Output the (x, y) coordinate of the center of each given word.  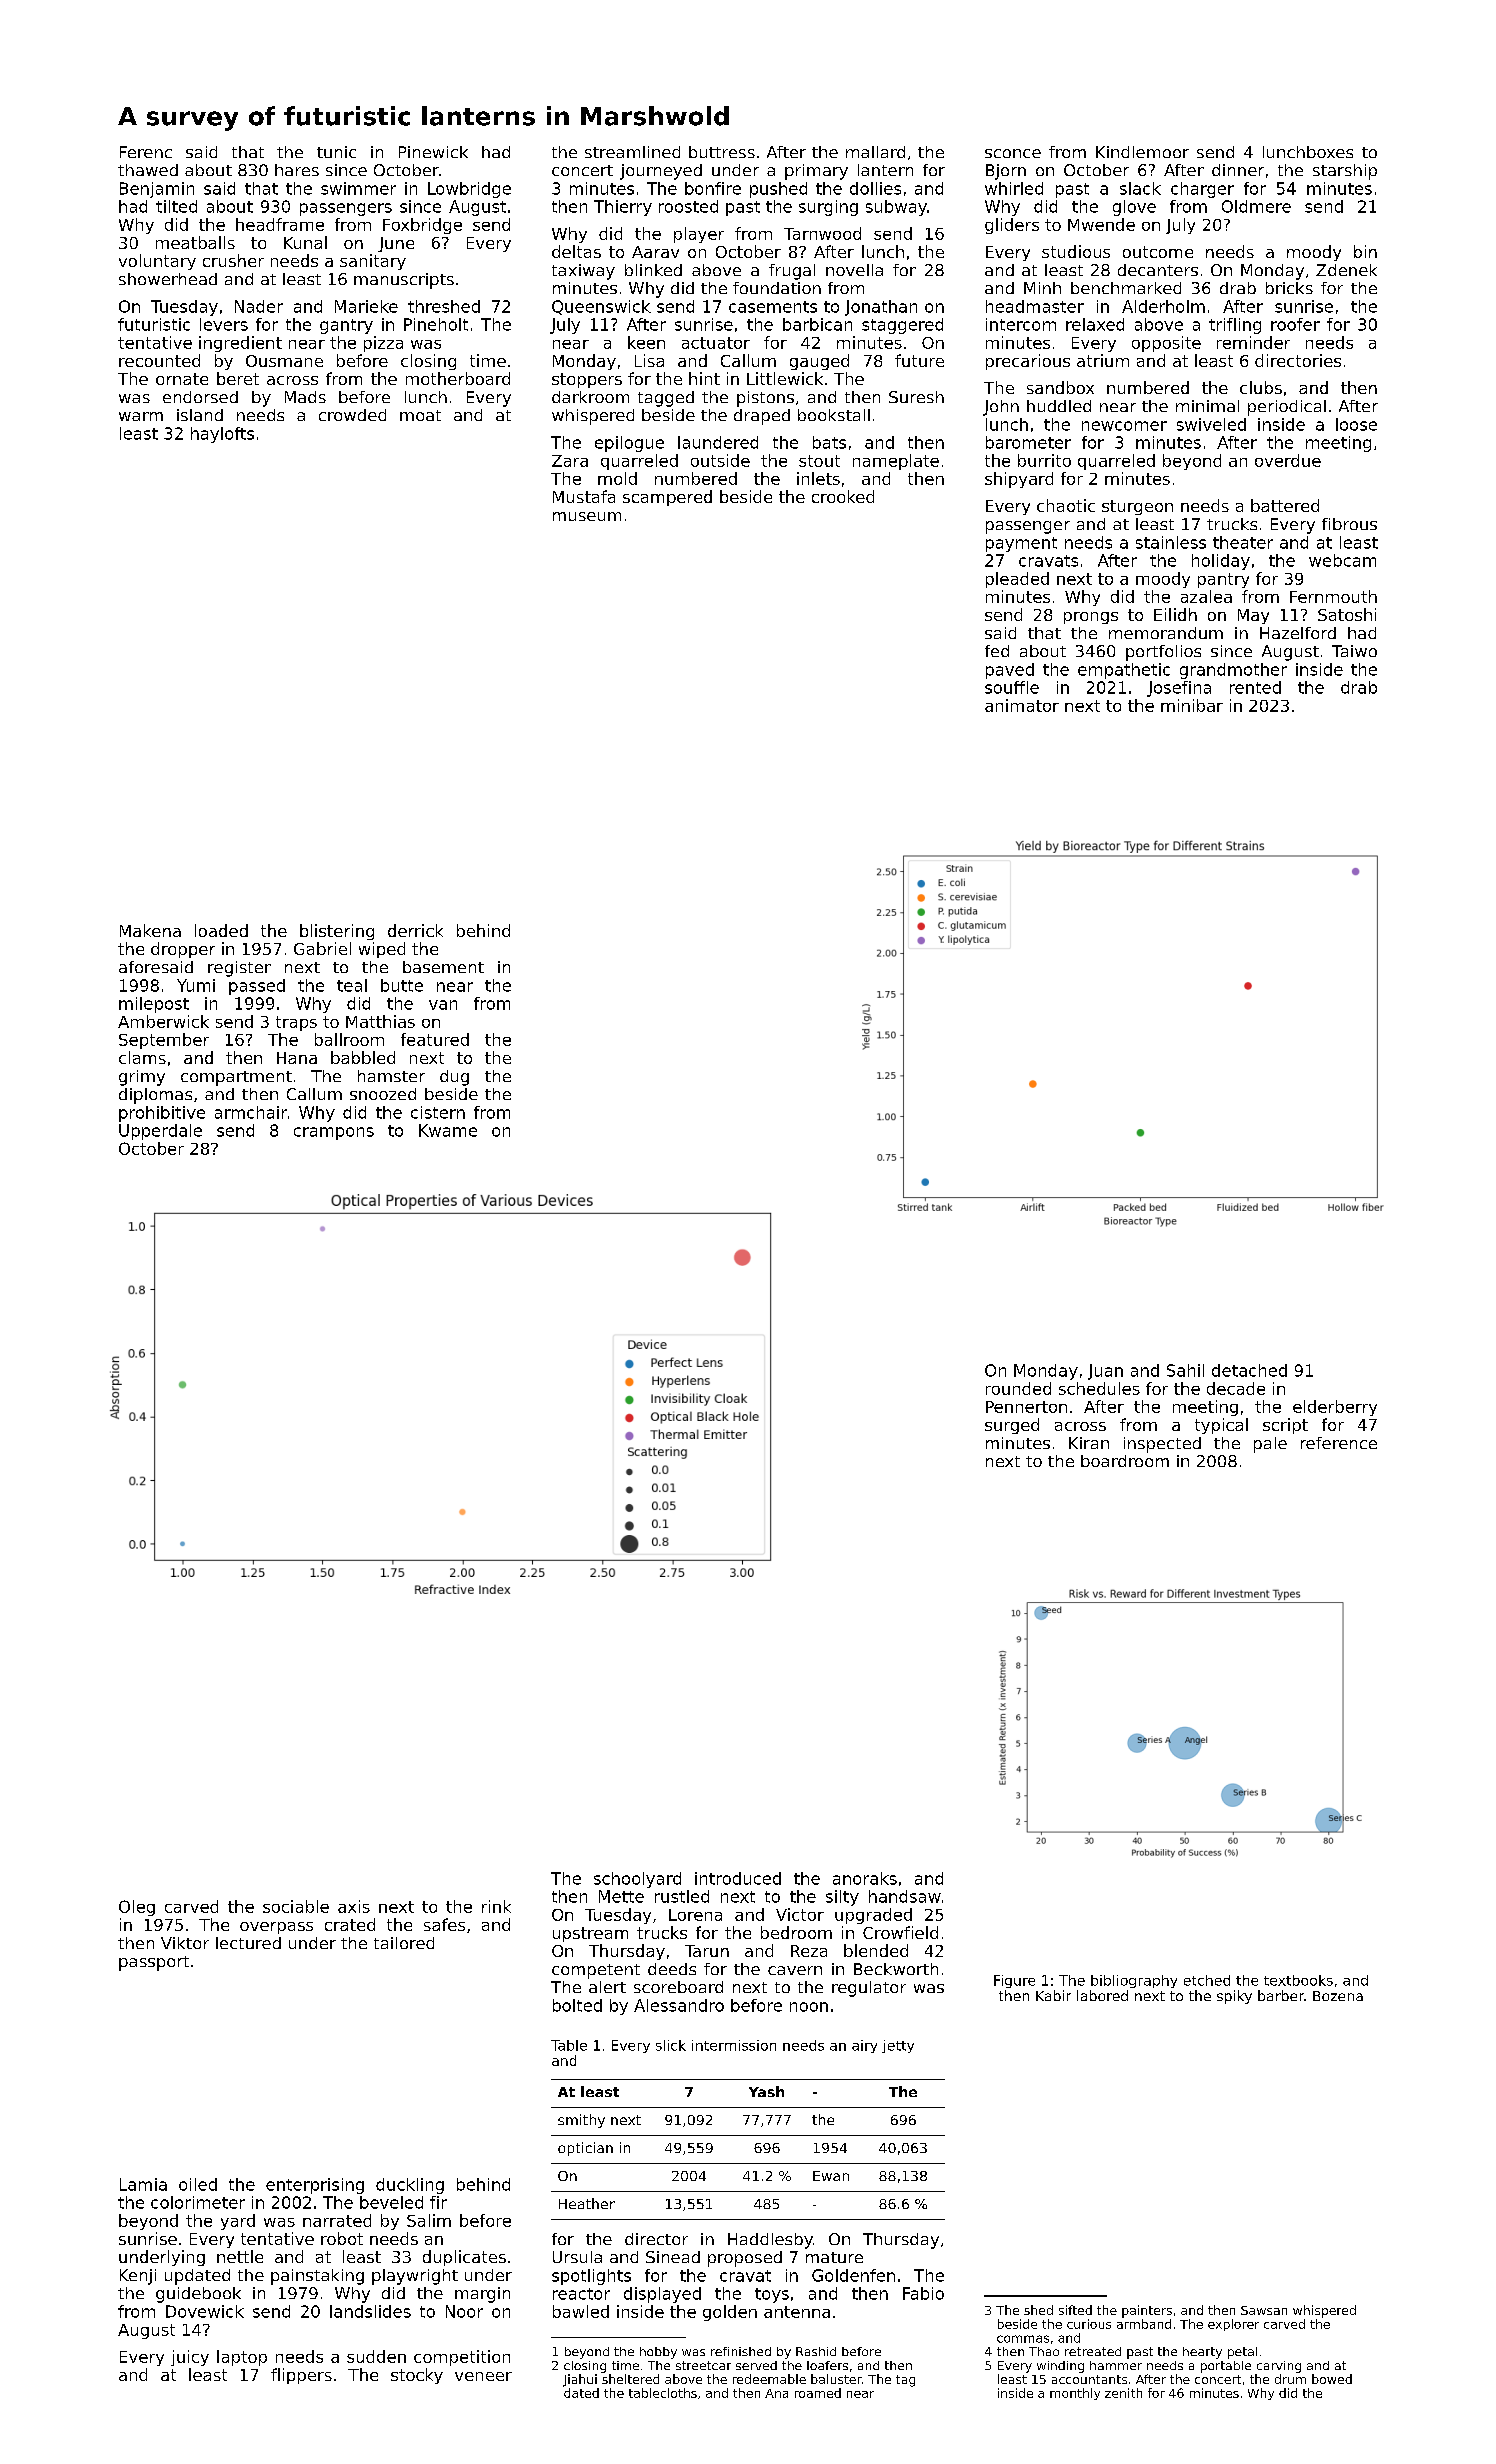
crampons (334, 1133)
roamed (818, 2393)
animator (1022, 705)
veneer (483, 2376)
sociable (296, 1906)
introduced (738, 1878)
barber (1281, 1995)
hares (297, 170)
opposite (1166, 344)
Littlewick (785, 378)
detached (1249, 1370)
